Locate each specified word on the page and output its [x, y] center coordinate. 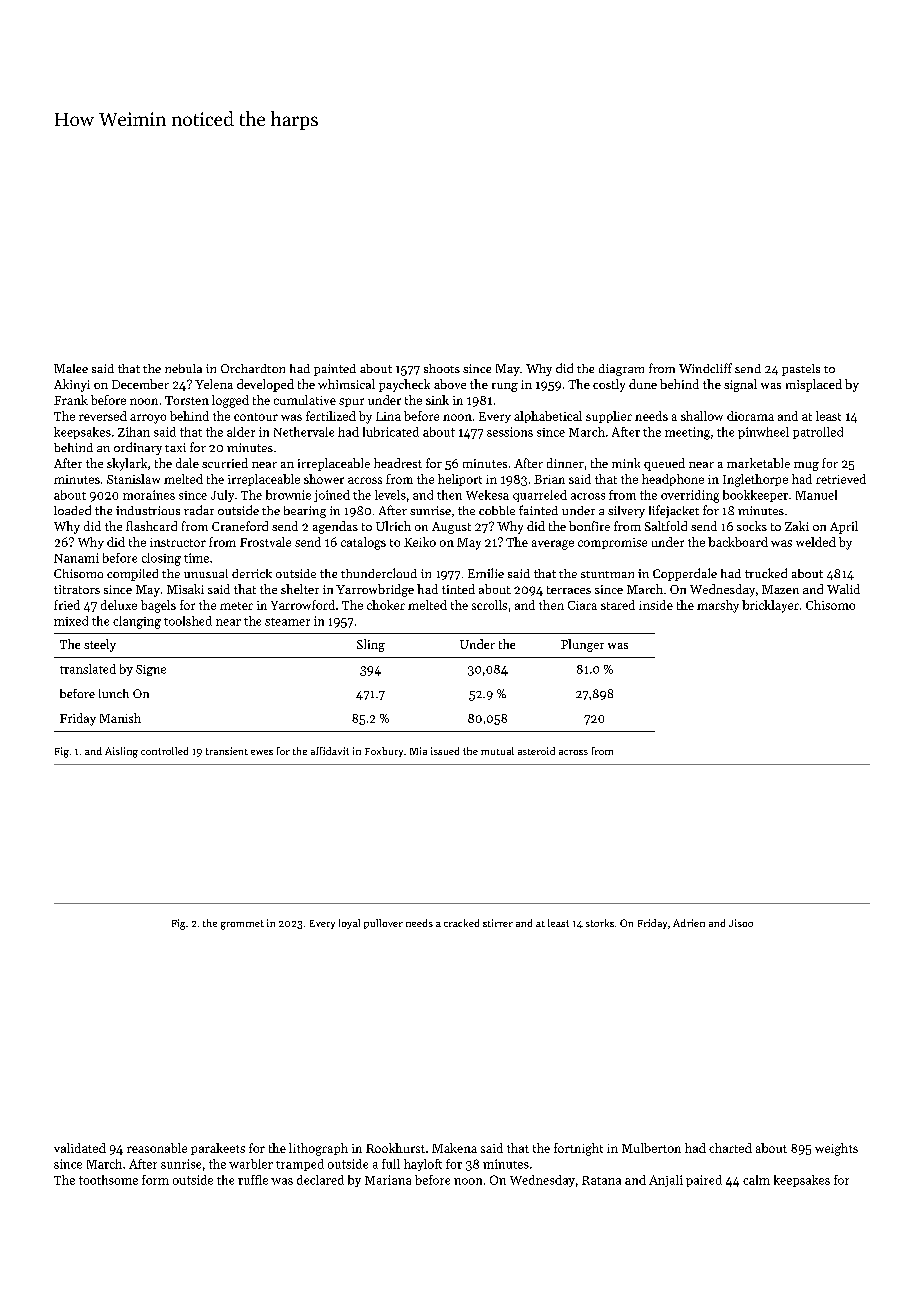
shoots [442, 368]
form [155, 1180]
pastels [801, 370]
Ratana [601, 1180]
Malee [71, 368]
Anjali [666, 1181]
